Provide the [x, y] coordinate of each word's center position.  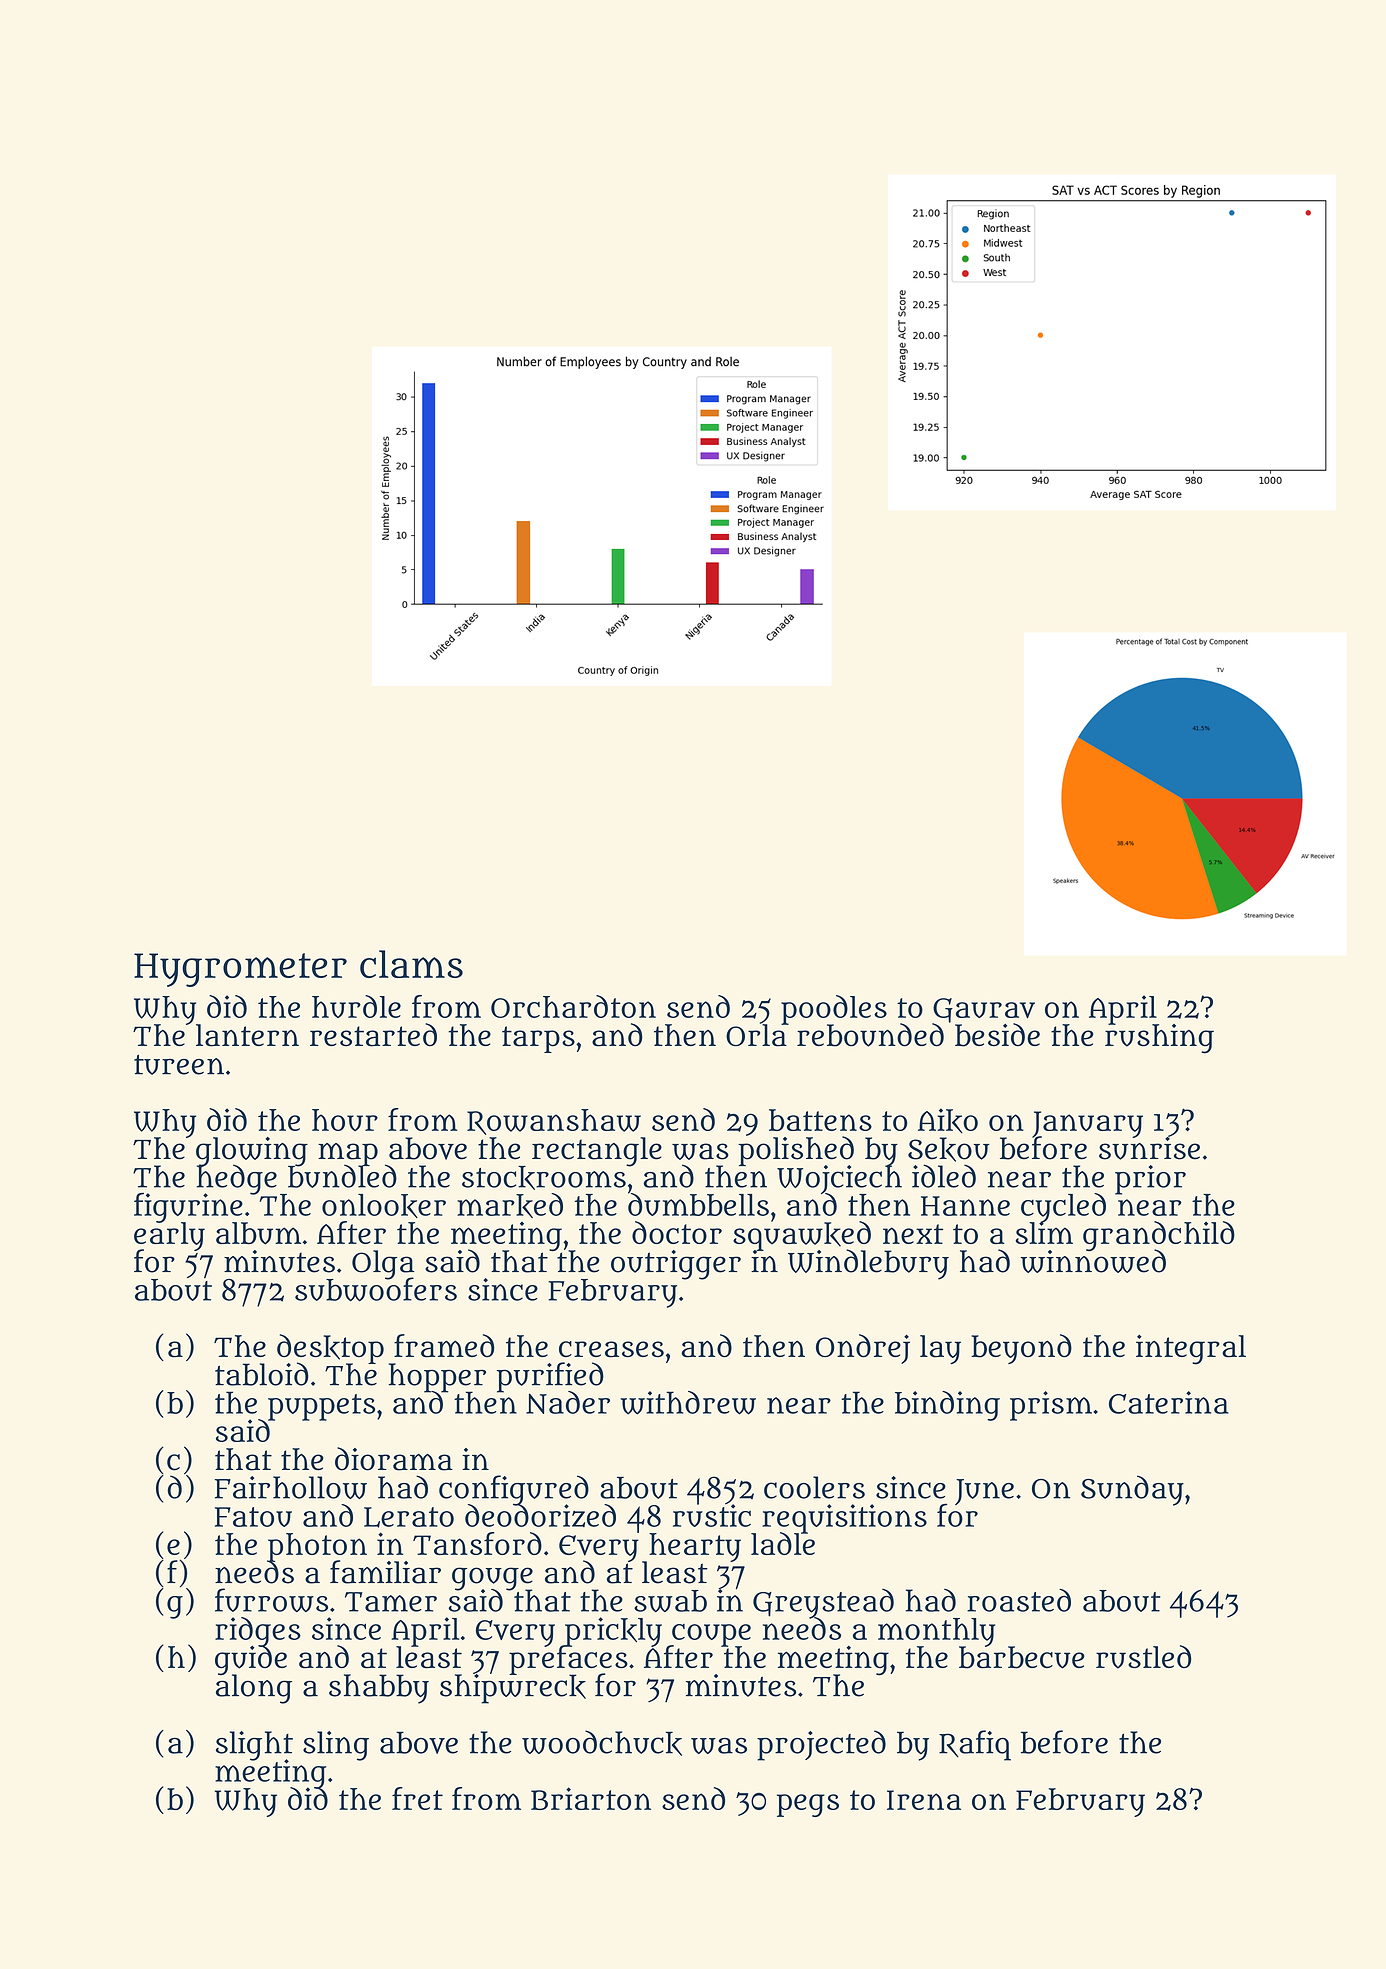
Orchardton [573, 1006]
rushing [1159, 1039]
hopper [437, 1377]
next [913, 1234]
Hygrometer [240, 970]
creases [611, 1349]
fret [417, 1798]
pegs [808, 1805]
